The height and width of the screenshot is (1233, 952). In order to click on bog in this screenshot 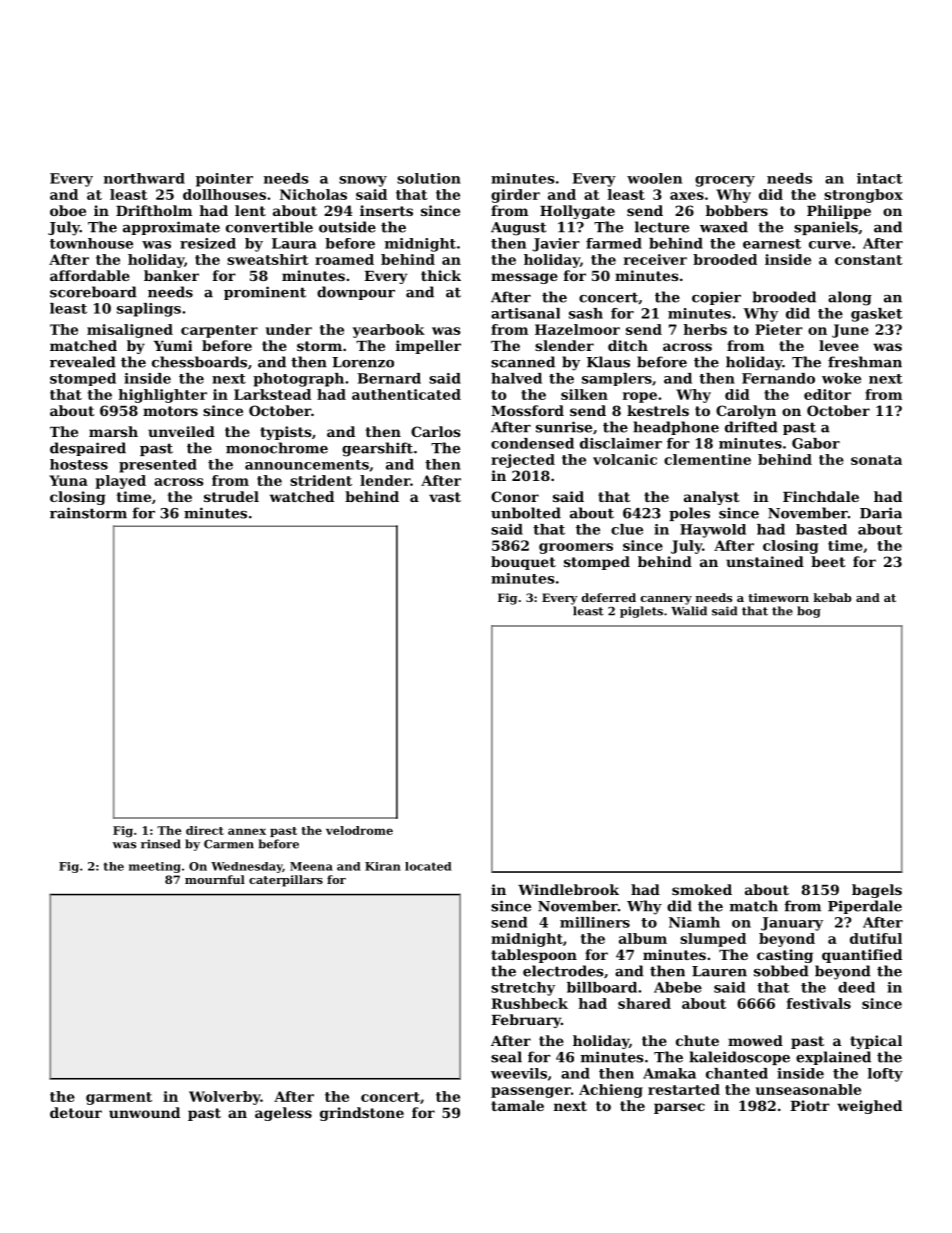, I will do `click(809, 612)`.
